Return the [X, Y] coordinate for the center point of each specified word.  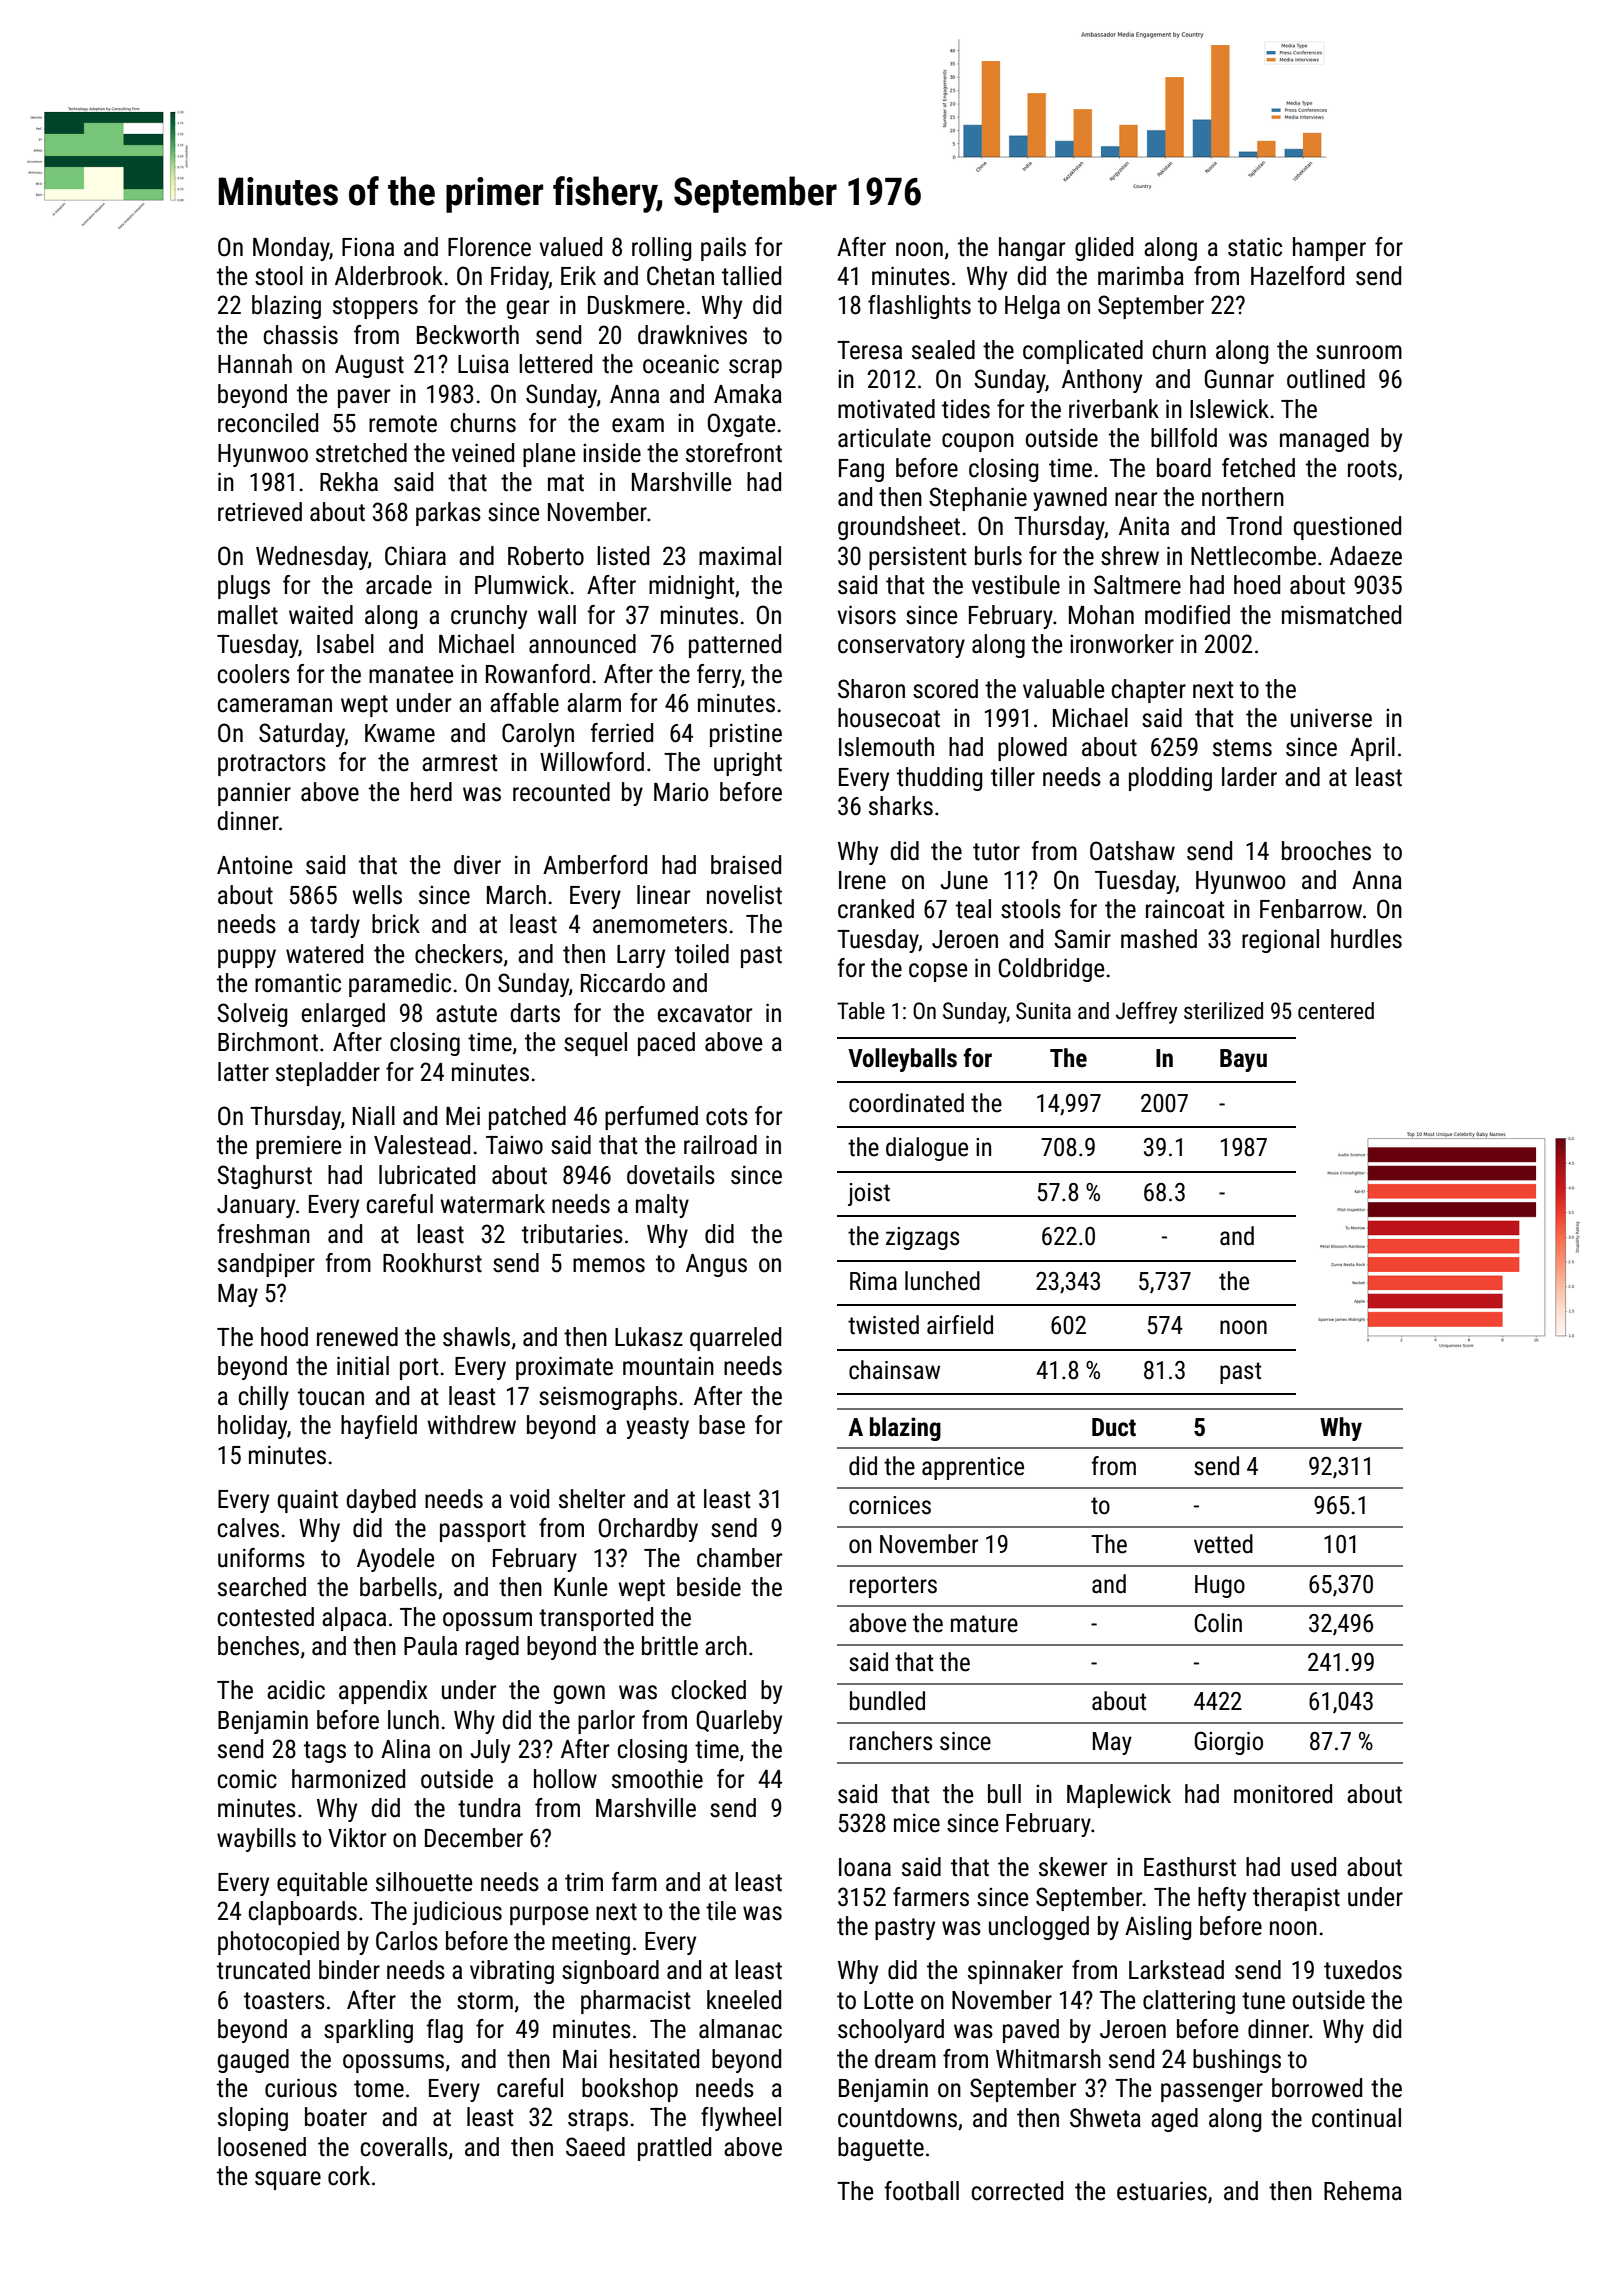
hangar [1032, 249]
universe [1331, 718]
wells [377, 895]
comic [247, 1779]
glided [1104, 249]
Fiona [368, 247]
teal [973, 909]
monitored [1283, 1794]
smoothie [657, 1779]
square [288, 2180]
